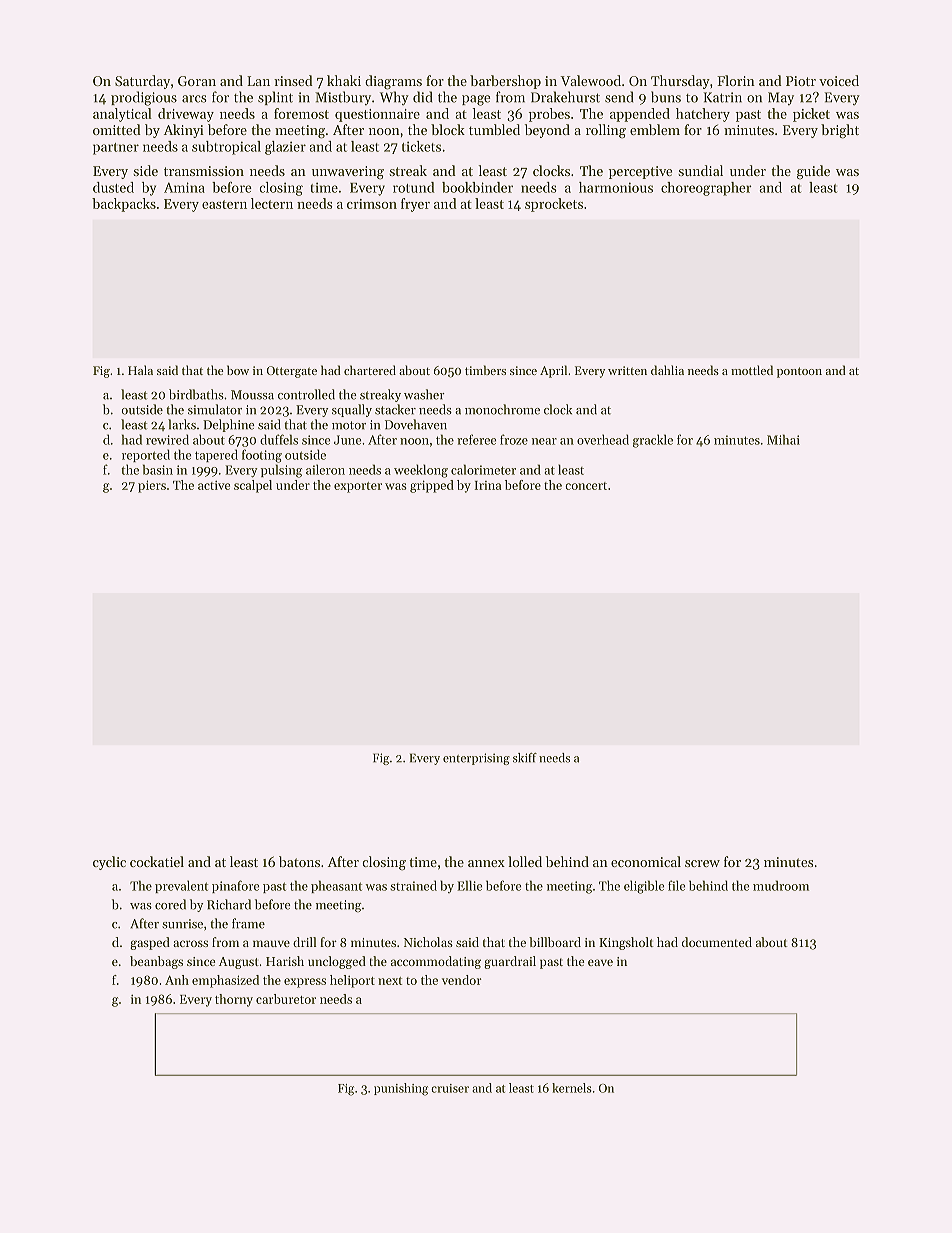 This screenshot has width=952, height=1233. Describe the element at coordinates (393, 82) in the screenshot. I see `diagrams` at that location.
